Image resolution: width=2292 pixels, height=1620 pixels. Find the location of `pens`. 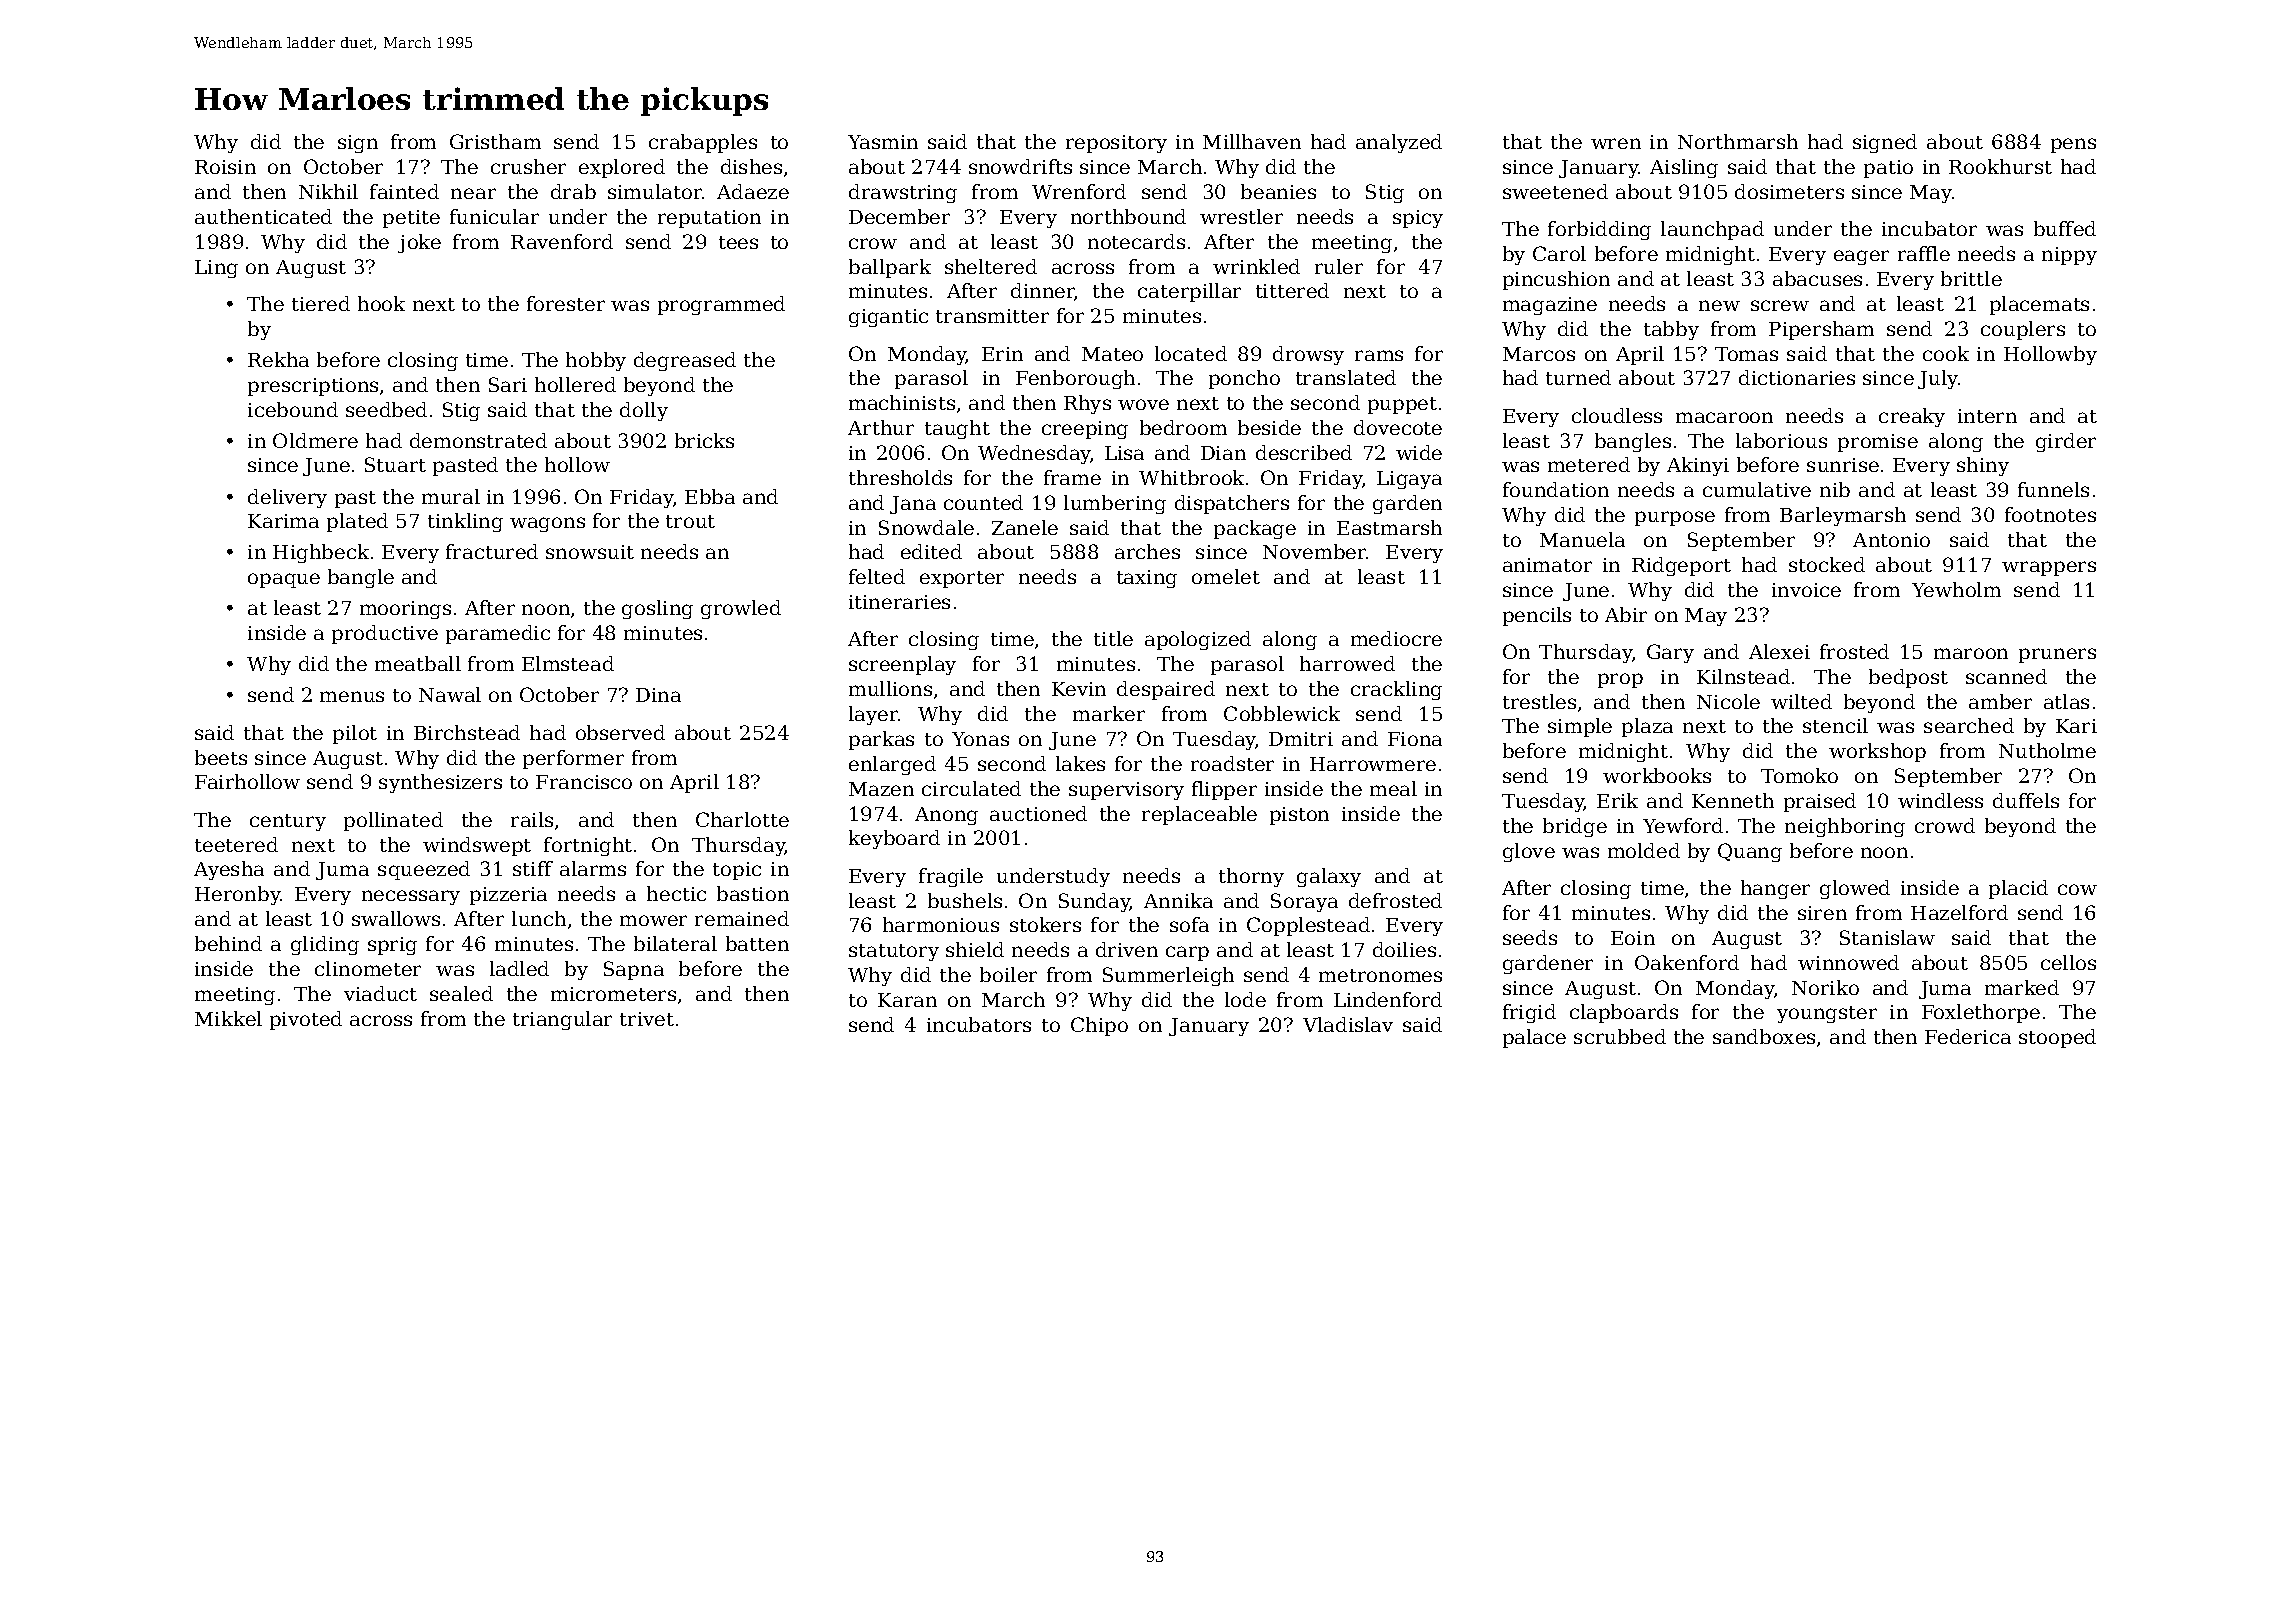

pens is located at coordinates (2073, 145).
